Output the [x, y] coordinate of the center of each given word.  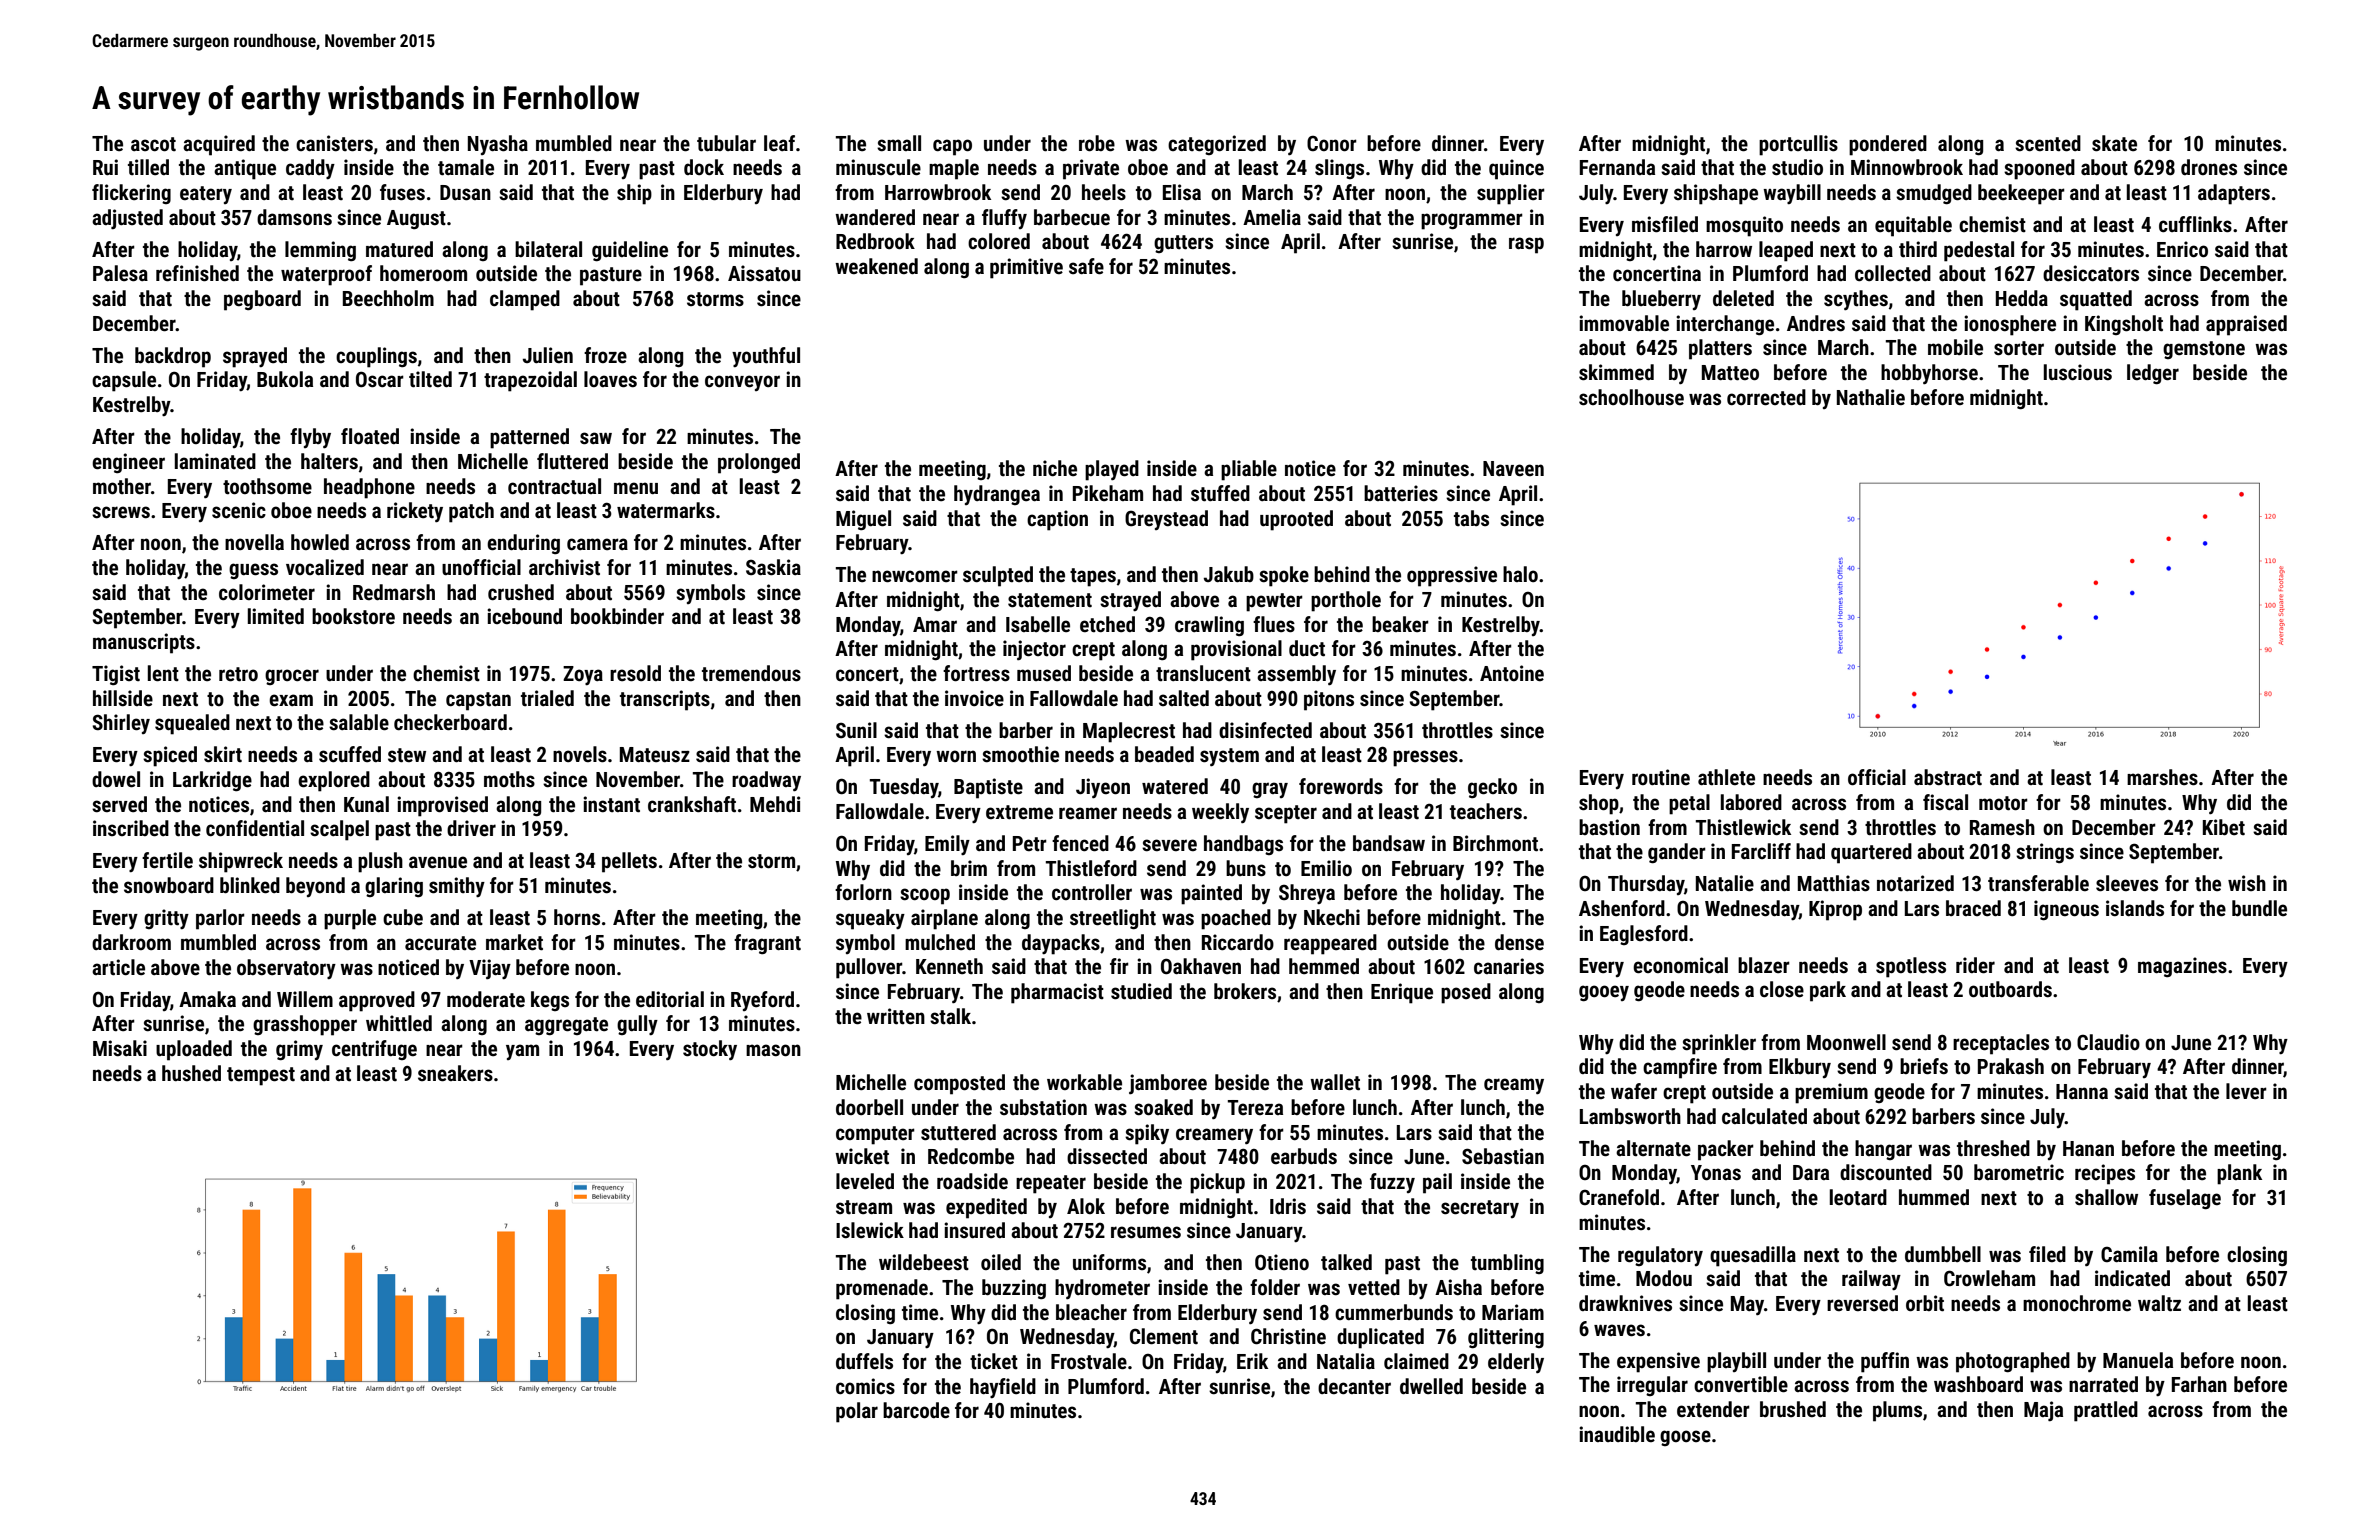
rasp [1526, 245]
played [1112, 470]
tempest [261, 1076]
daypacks [1061, 944]
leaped [1786, 251]
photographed [2013, 1362]
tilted [430, 379]
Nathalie [1871, 397]
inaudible [1617, 1434]
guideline [630, 251]
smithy [457, 887]
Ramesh [2002, 827]
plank [2239, 1174]
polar [857, 1412]
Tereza [1255, 1107]
